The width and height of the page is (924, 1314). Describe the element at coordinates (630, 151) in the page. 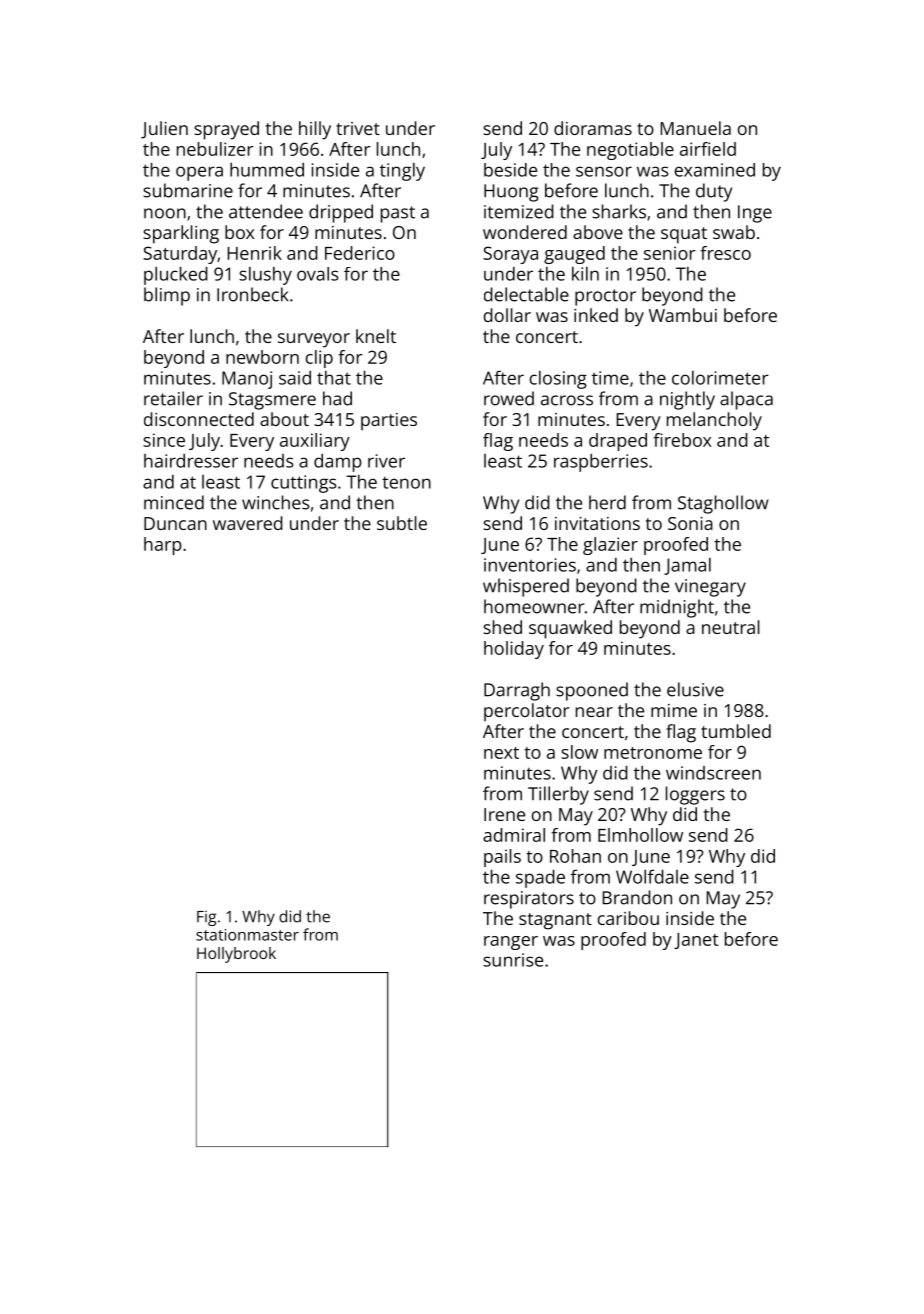

I see `negotiable` at that location.
